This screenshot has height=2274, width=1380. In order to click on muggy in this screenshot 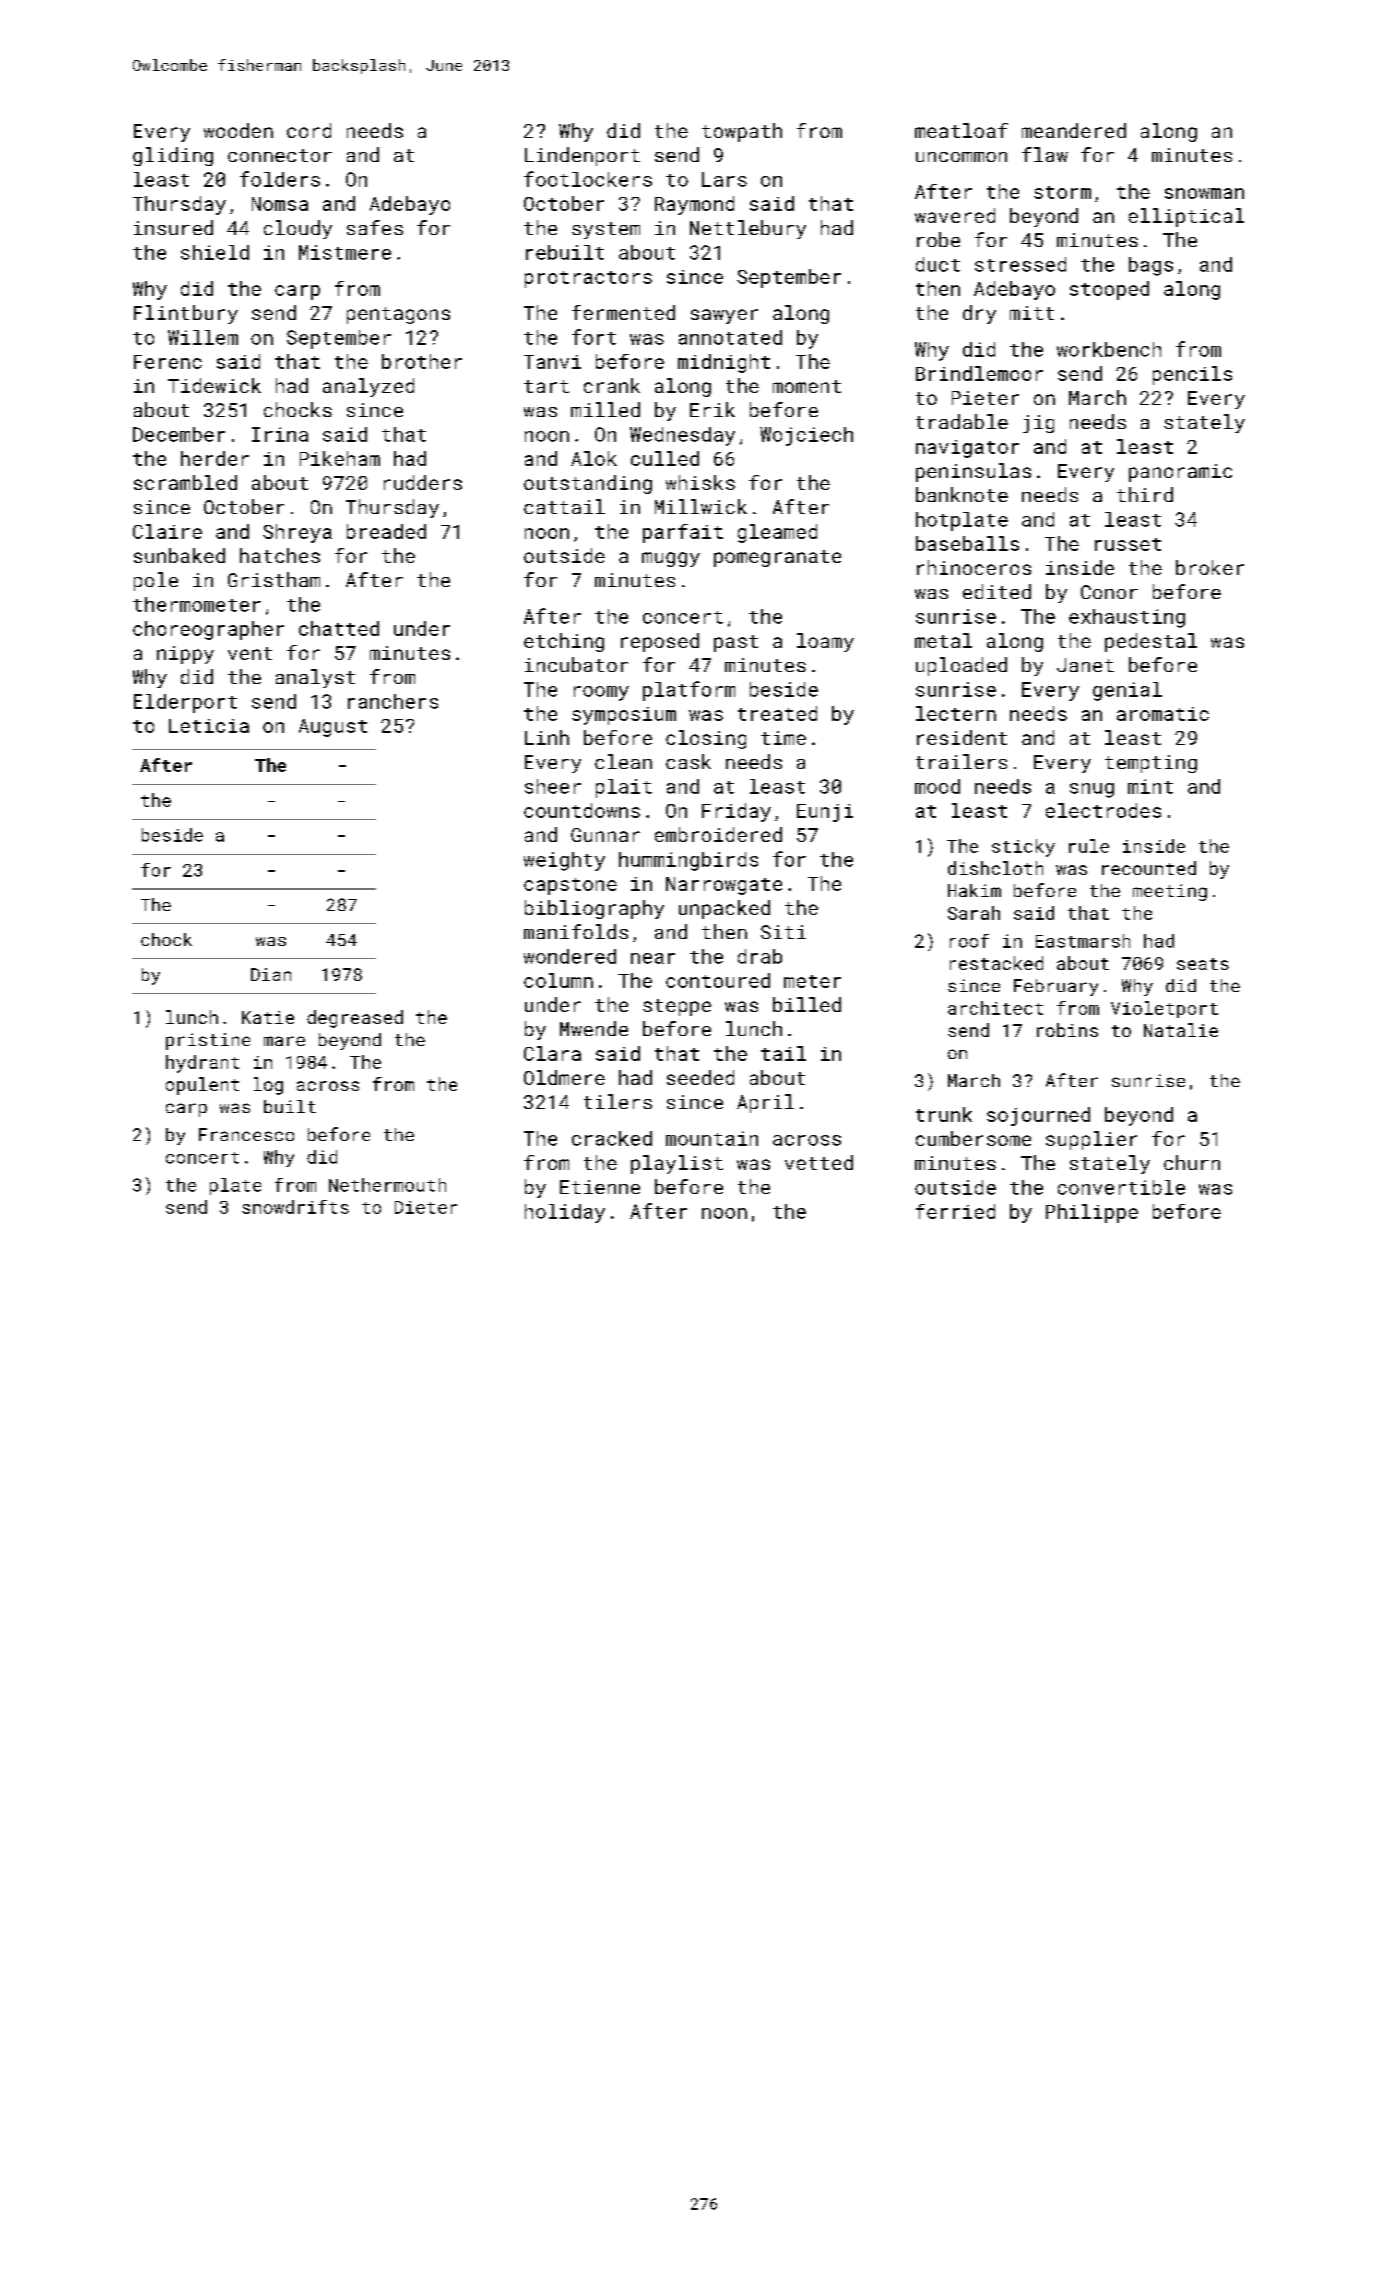, I will do `click(671, 559)`.
